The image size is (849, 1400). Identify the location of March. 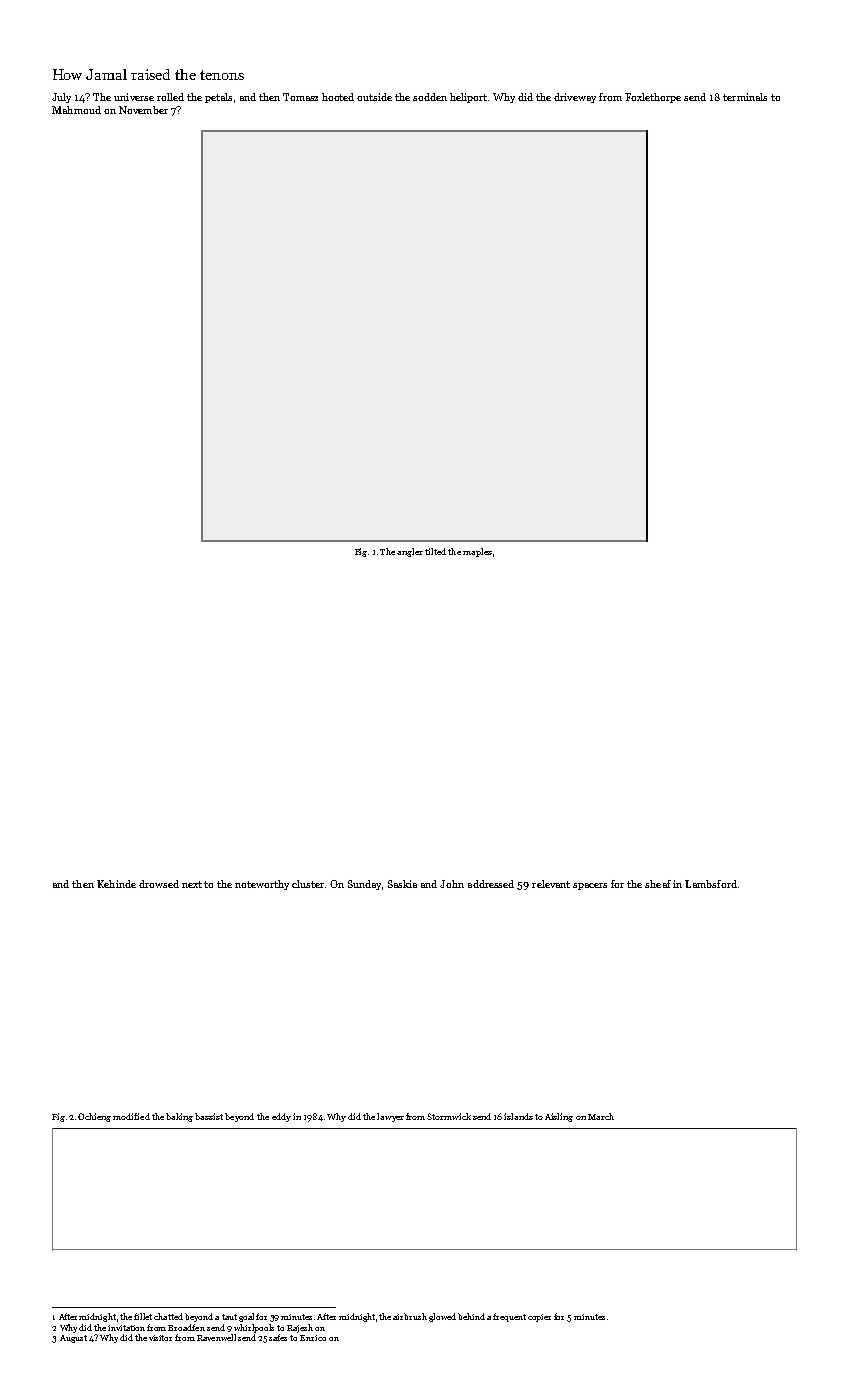
(601, 1116).
